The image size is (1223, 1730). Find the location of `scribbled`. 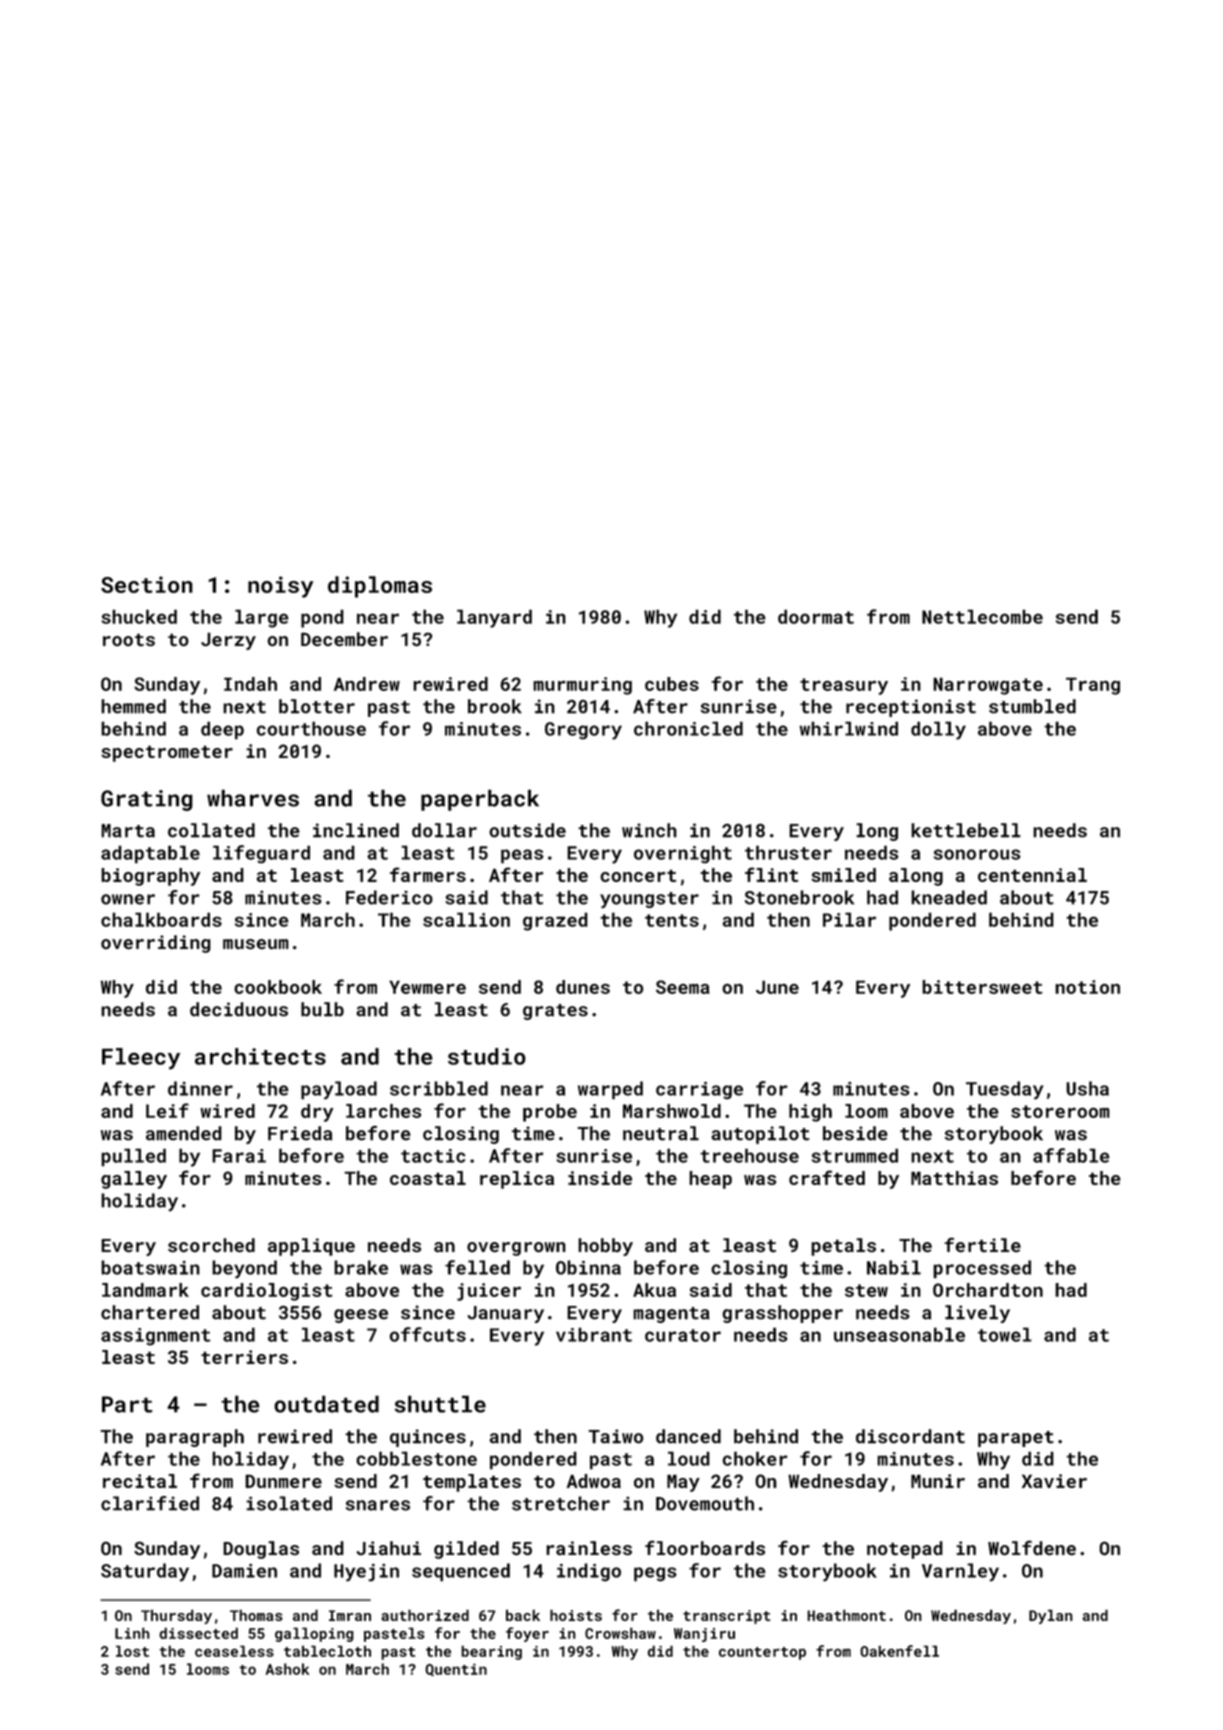

scribbled is located at coordinates (439, 1088).
